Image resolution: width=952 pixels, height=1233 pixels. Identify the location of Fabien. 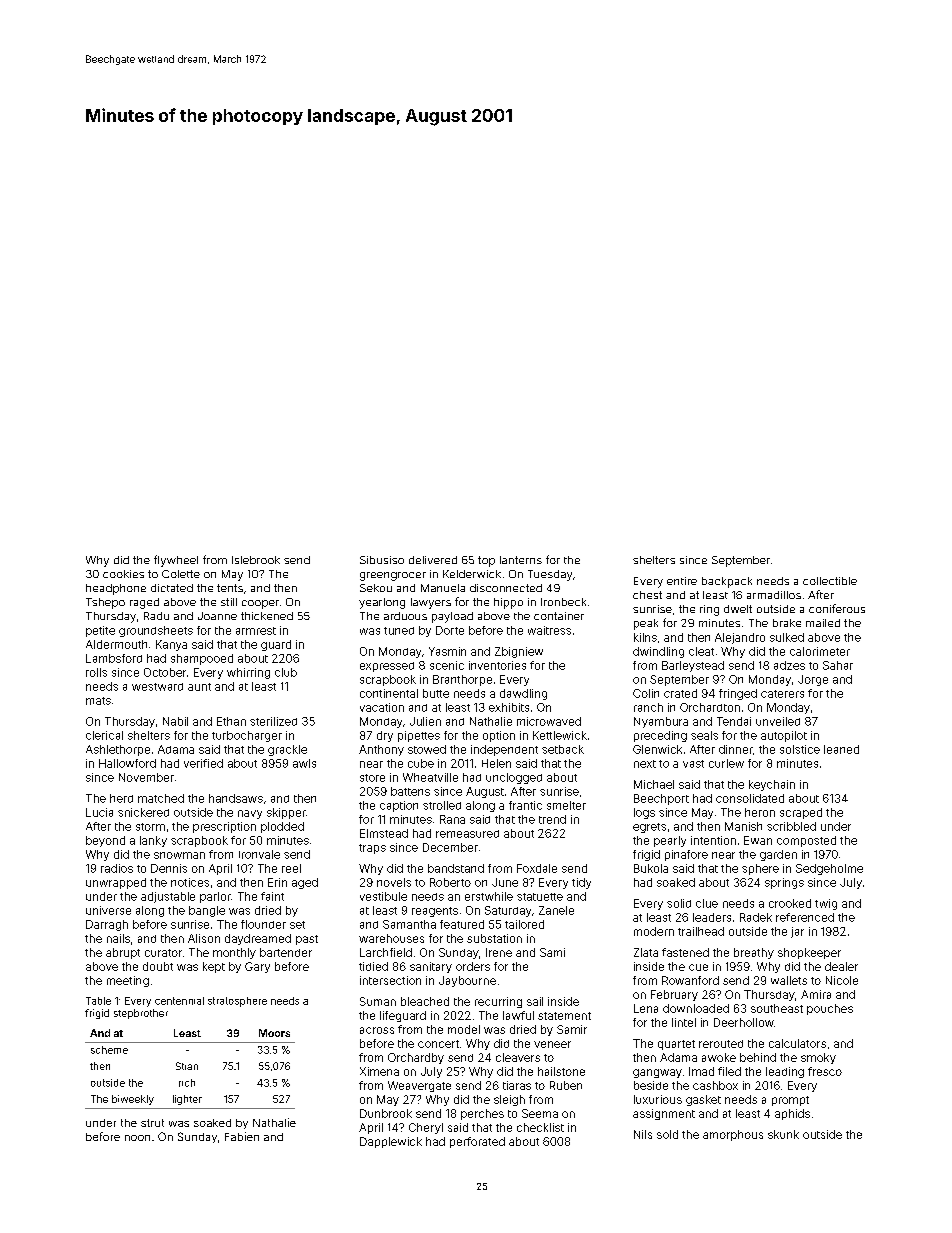
(242, 1136).
